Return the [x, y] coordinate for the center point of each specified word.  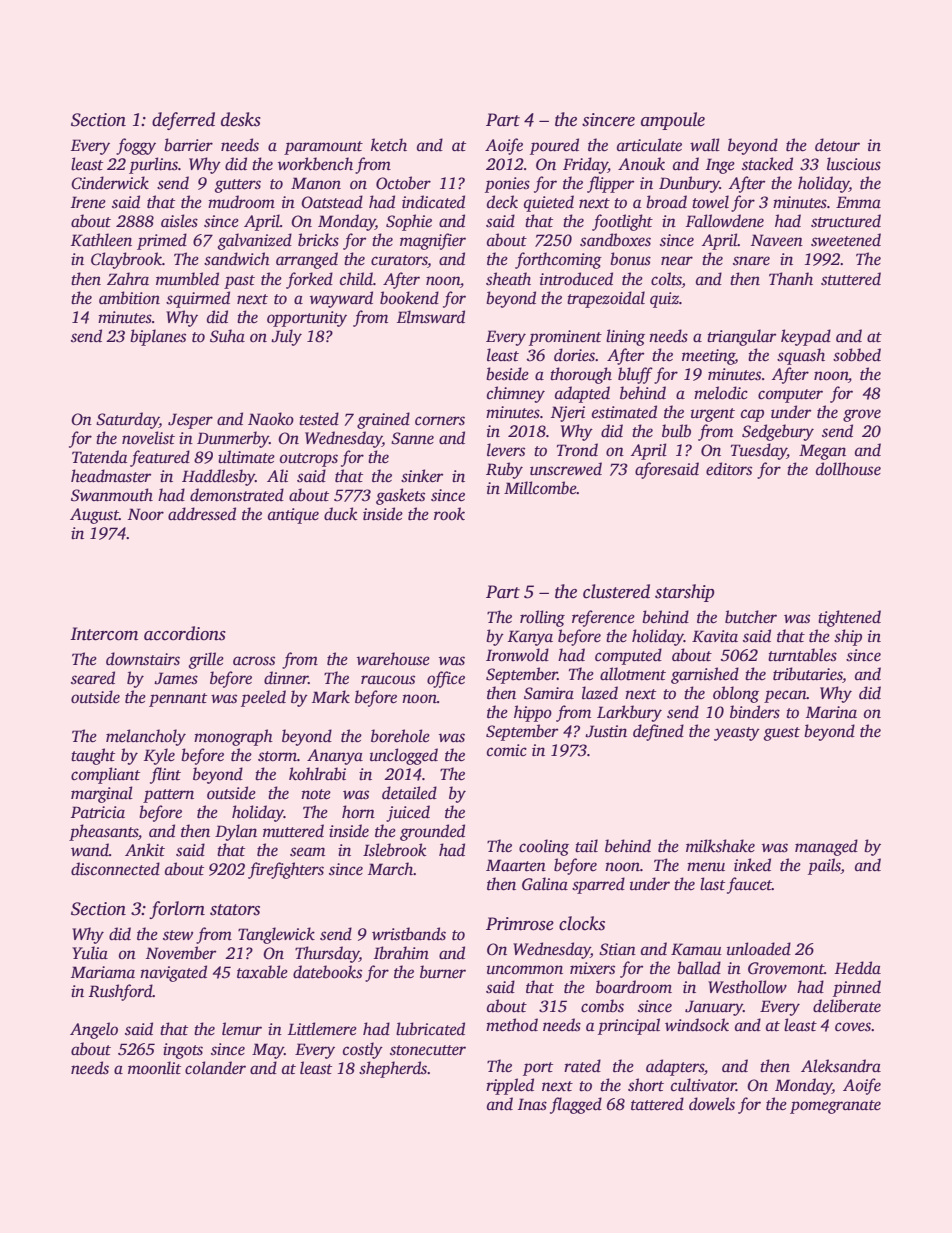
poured [554, 146]
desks [241, 119]
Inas [532, 1104]
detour [837, 145]
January [714, 1008]
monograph [233, 737]
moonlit [154, 1068]
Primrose [520, 924]
